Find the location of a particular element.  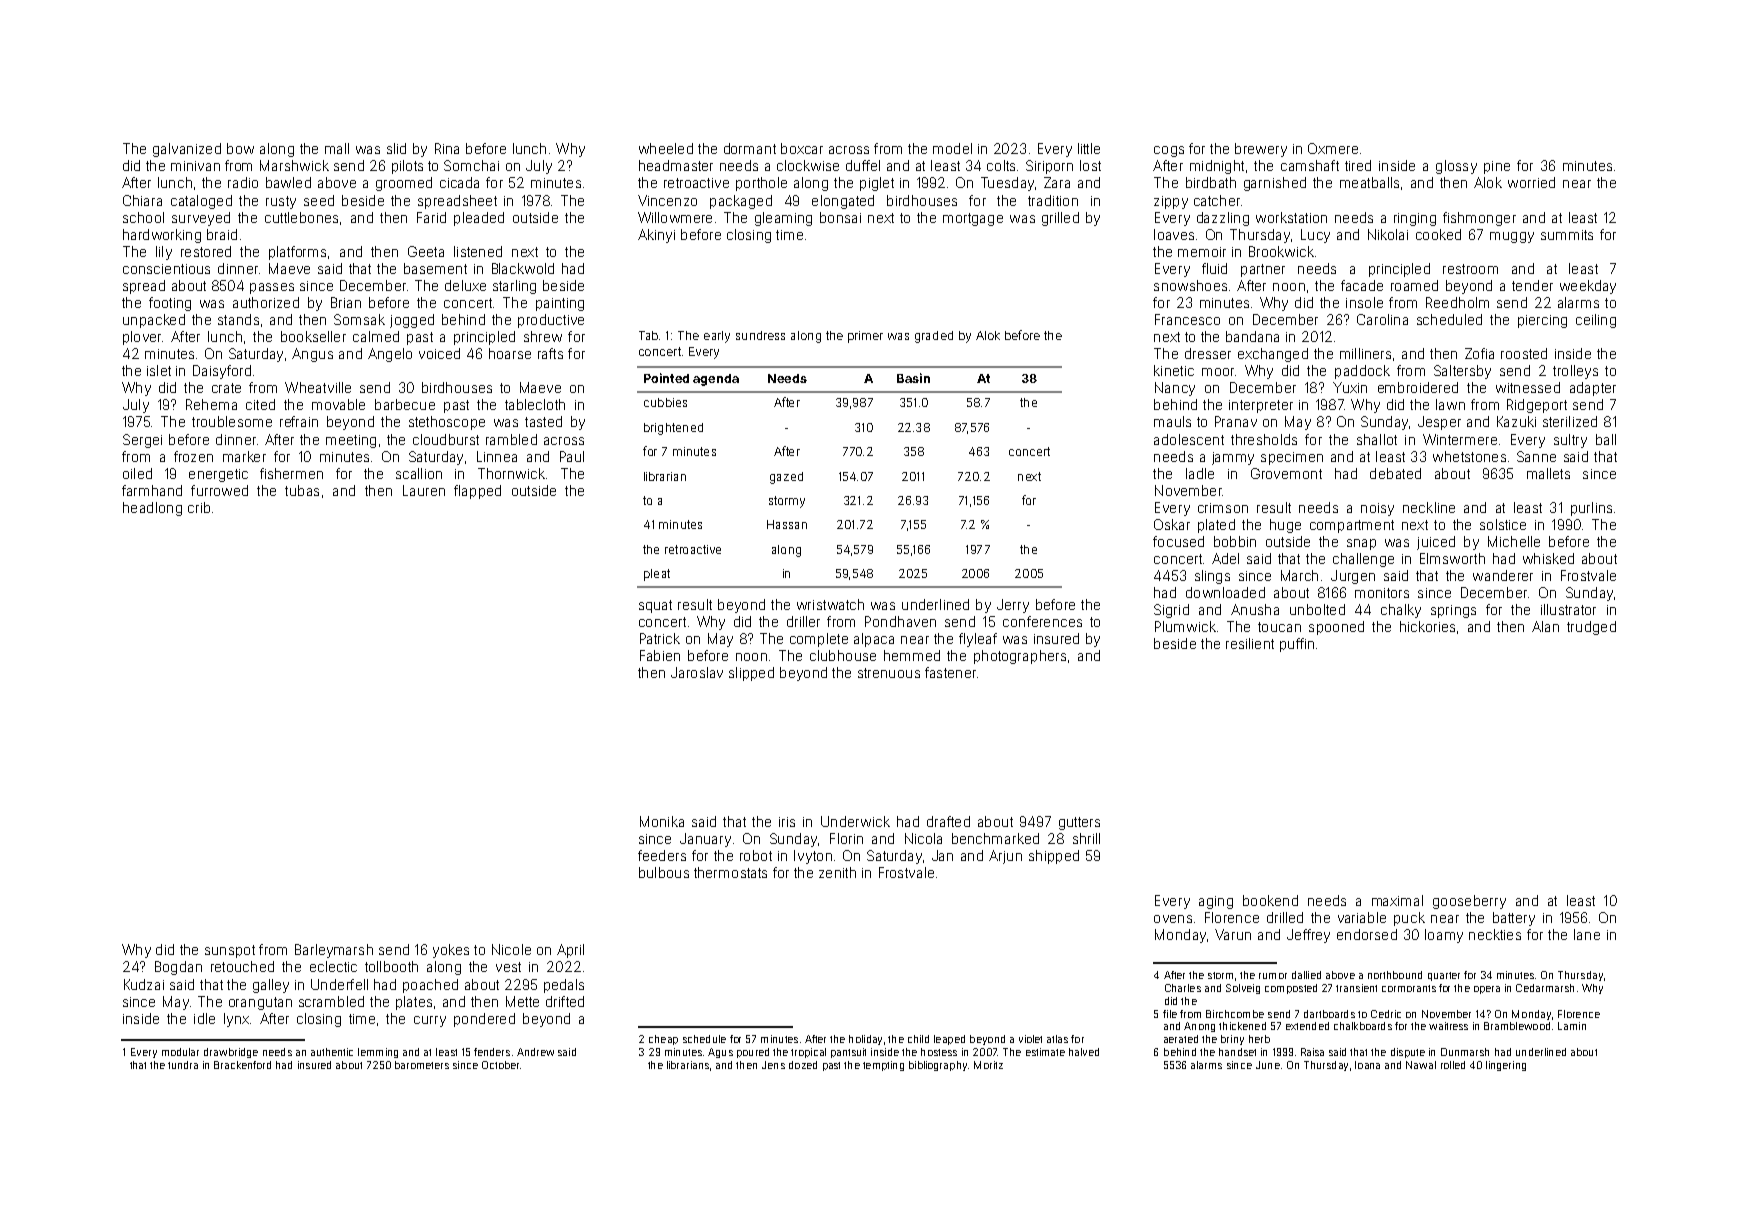

unbolted is located at coordinates (1317, 609).
